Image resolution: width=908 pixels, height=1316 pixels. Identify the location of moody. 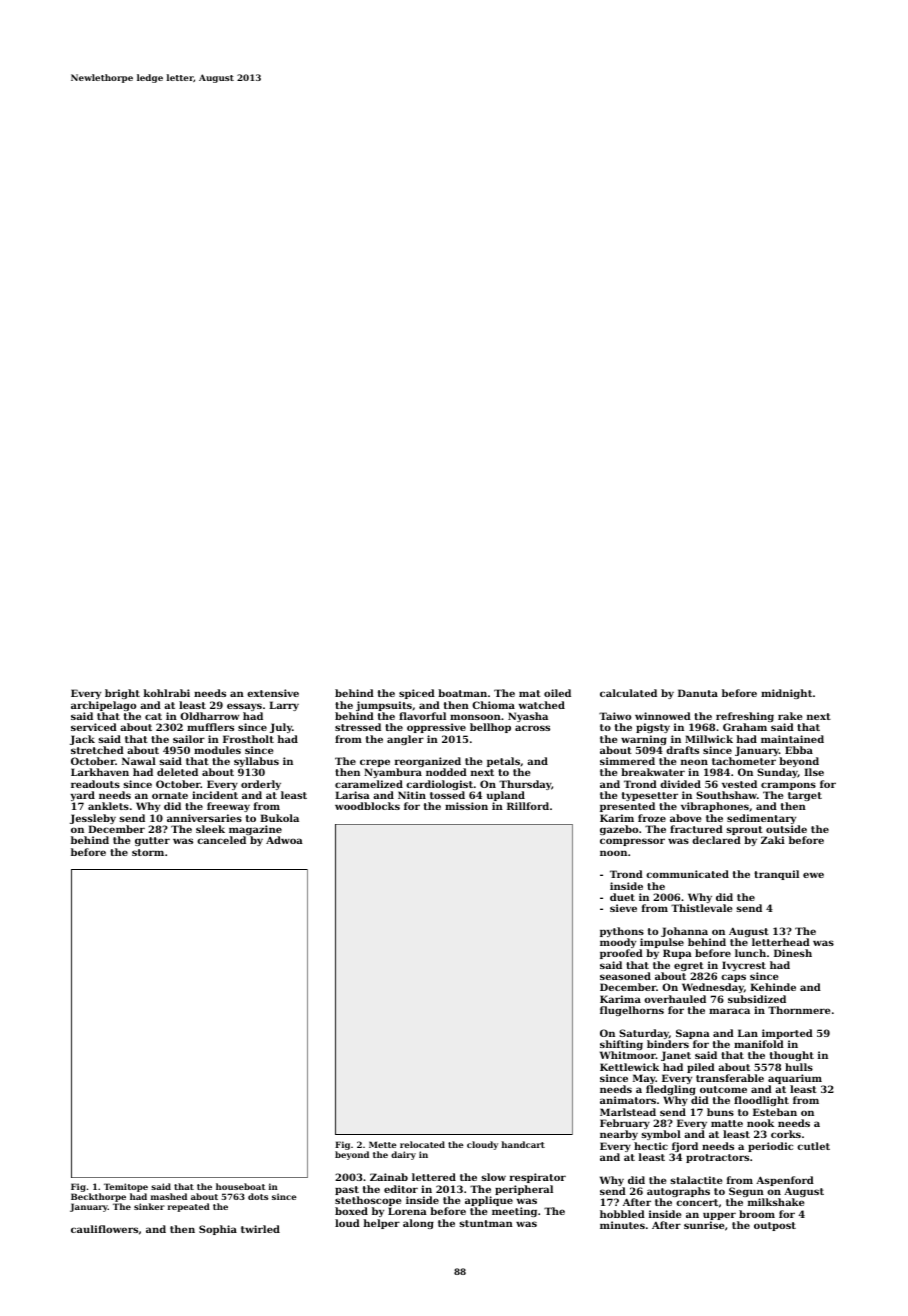
(618, 944).
